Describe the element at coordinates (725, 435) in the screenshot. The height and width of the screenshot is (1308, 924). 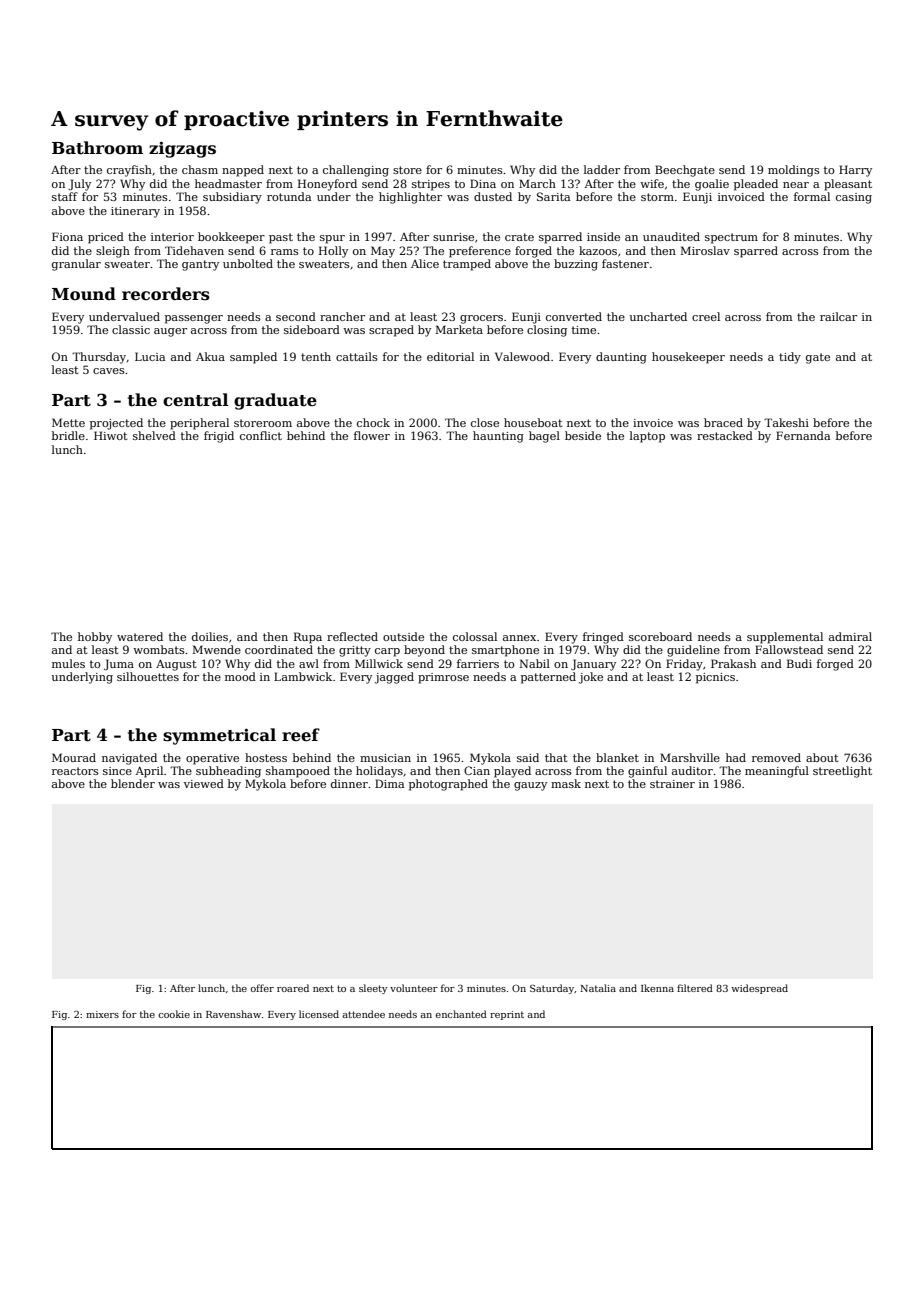
I see `restacked` at that location.
